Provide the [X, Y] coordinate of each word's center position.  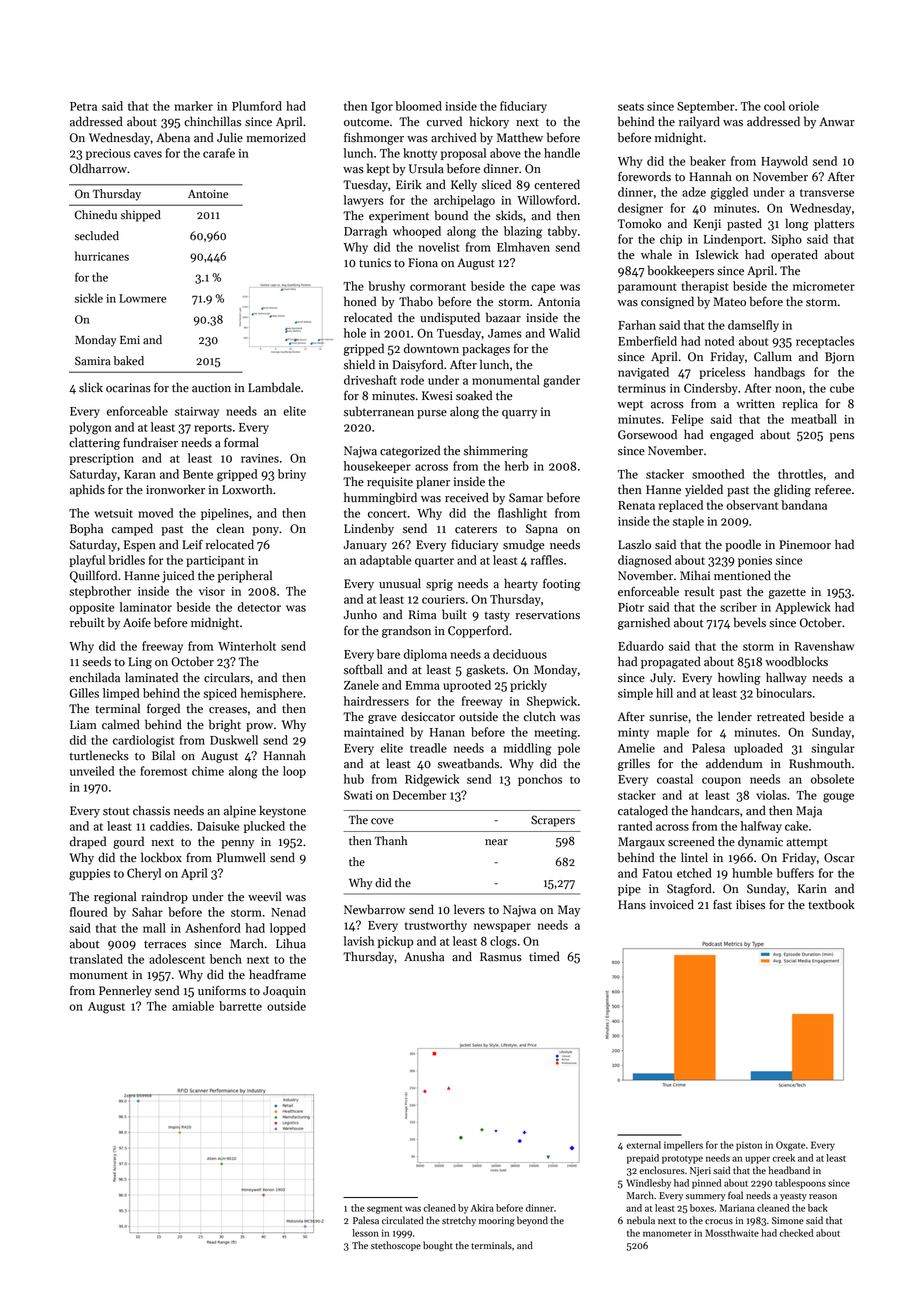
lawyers [364, 201]
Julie [230, 137]
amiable [193, 1006]
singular [833, 749]
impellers [683, 1146]
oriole [804, 106]
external [644, 1145]
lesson [365, 1233]
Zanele [361, 685]
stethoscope [396, 1246]
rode [412, 380]
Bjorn [839, 358]
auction [211, 388]
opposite [91, 608]
